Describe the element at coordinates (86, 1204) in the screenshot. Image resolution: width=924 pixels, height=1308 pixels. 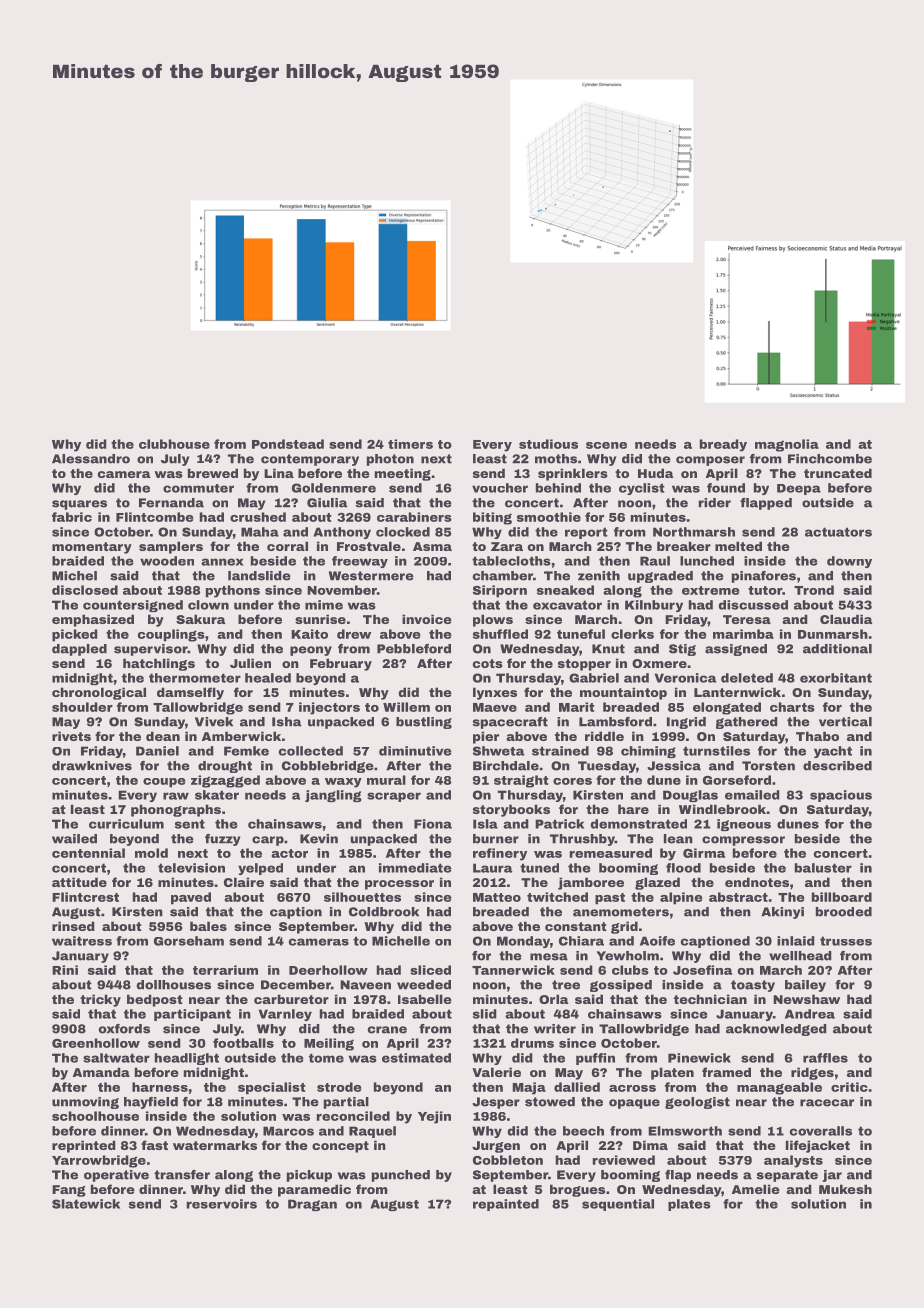
I see `Slatewick` at that location.
